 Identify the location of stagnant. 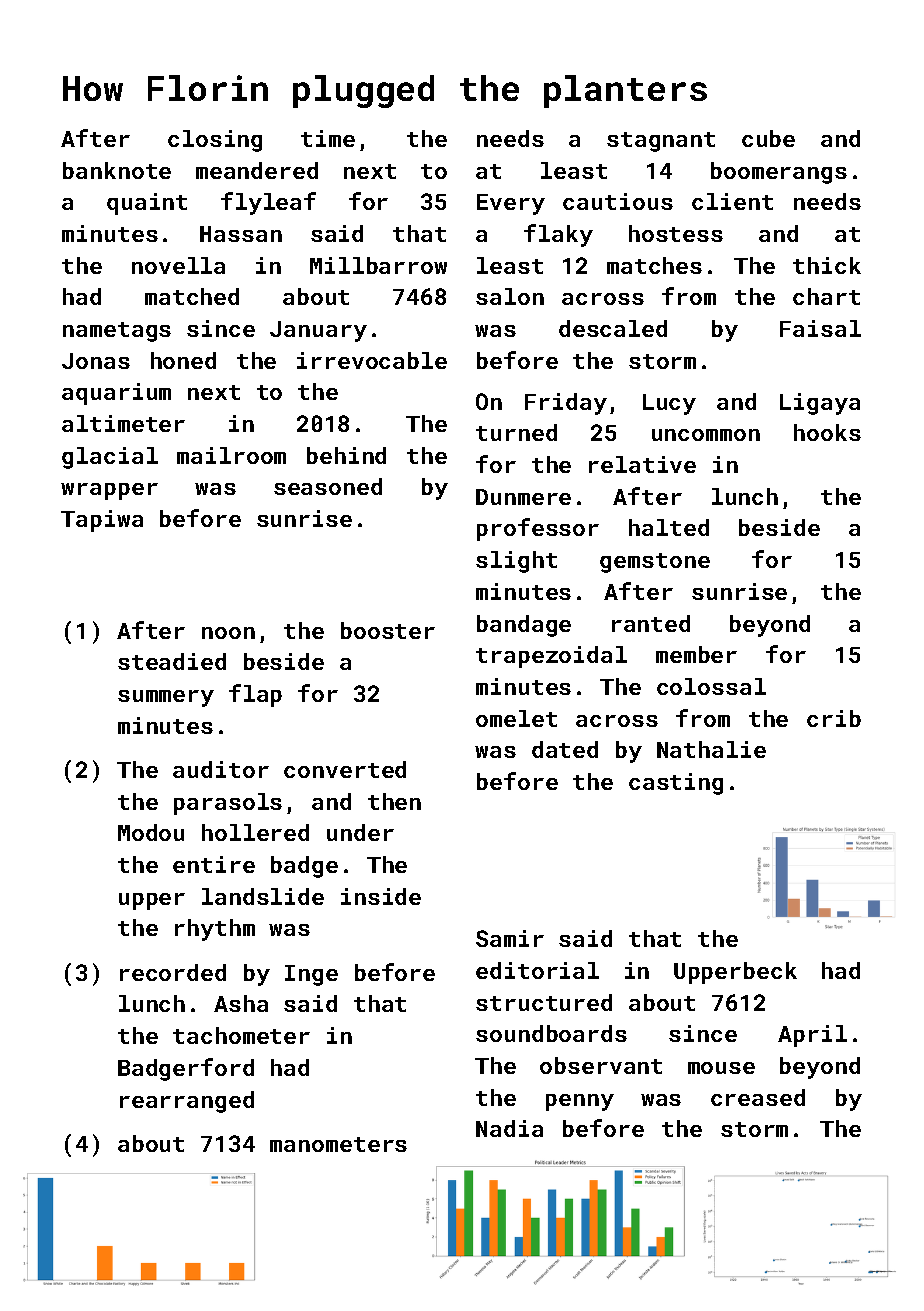
(661, 142).
